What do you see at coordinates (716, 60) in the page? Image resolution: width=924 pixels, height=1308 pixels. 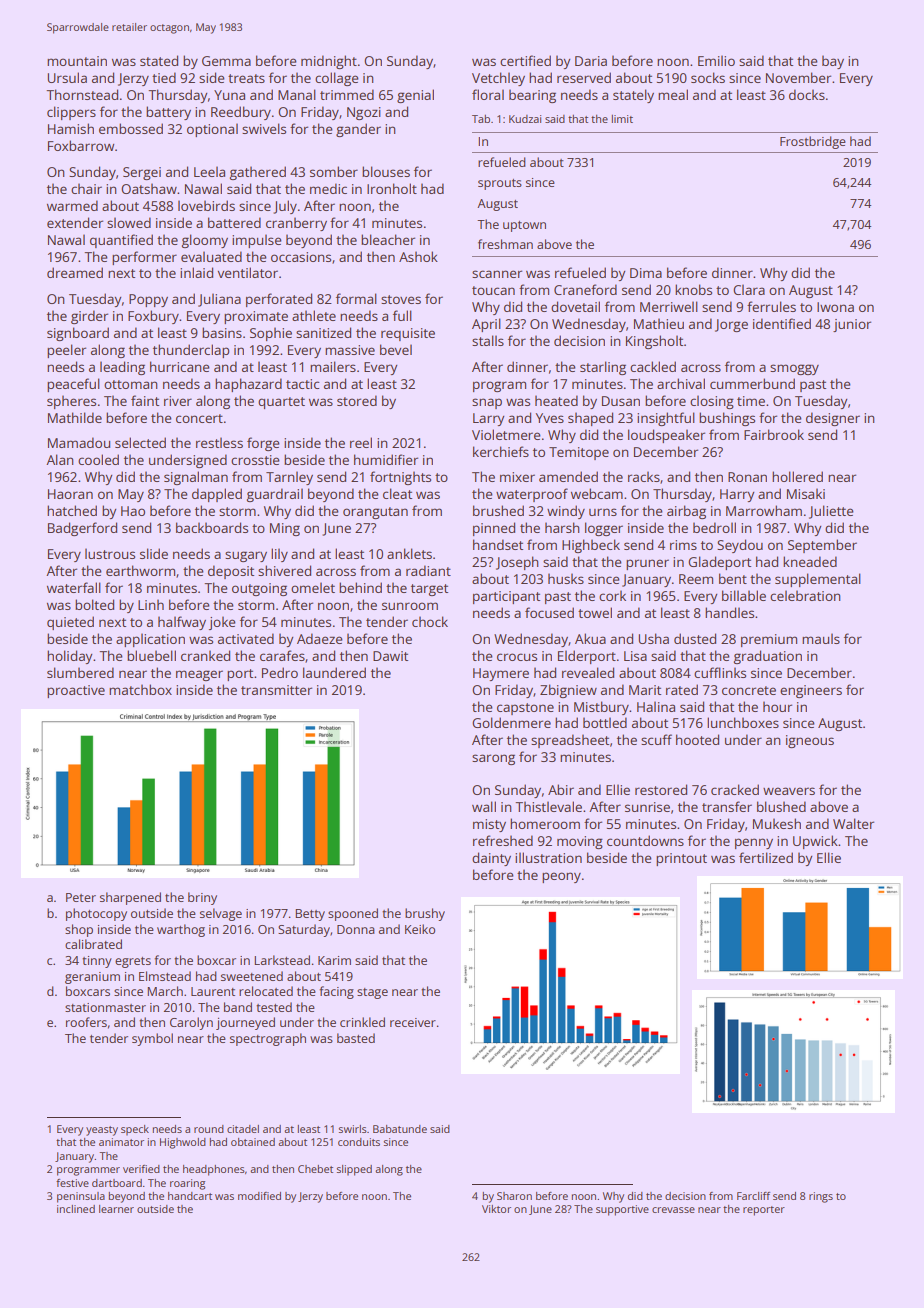 I see `Emilio` at bounding box center [716, 60].
